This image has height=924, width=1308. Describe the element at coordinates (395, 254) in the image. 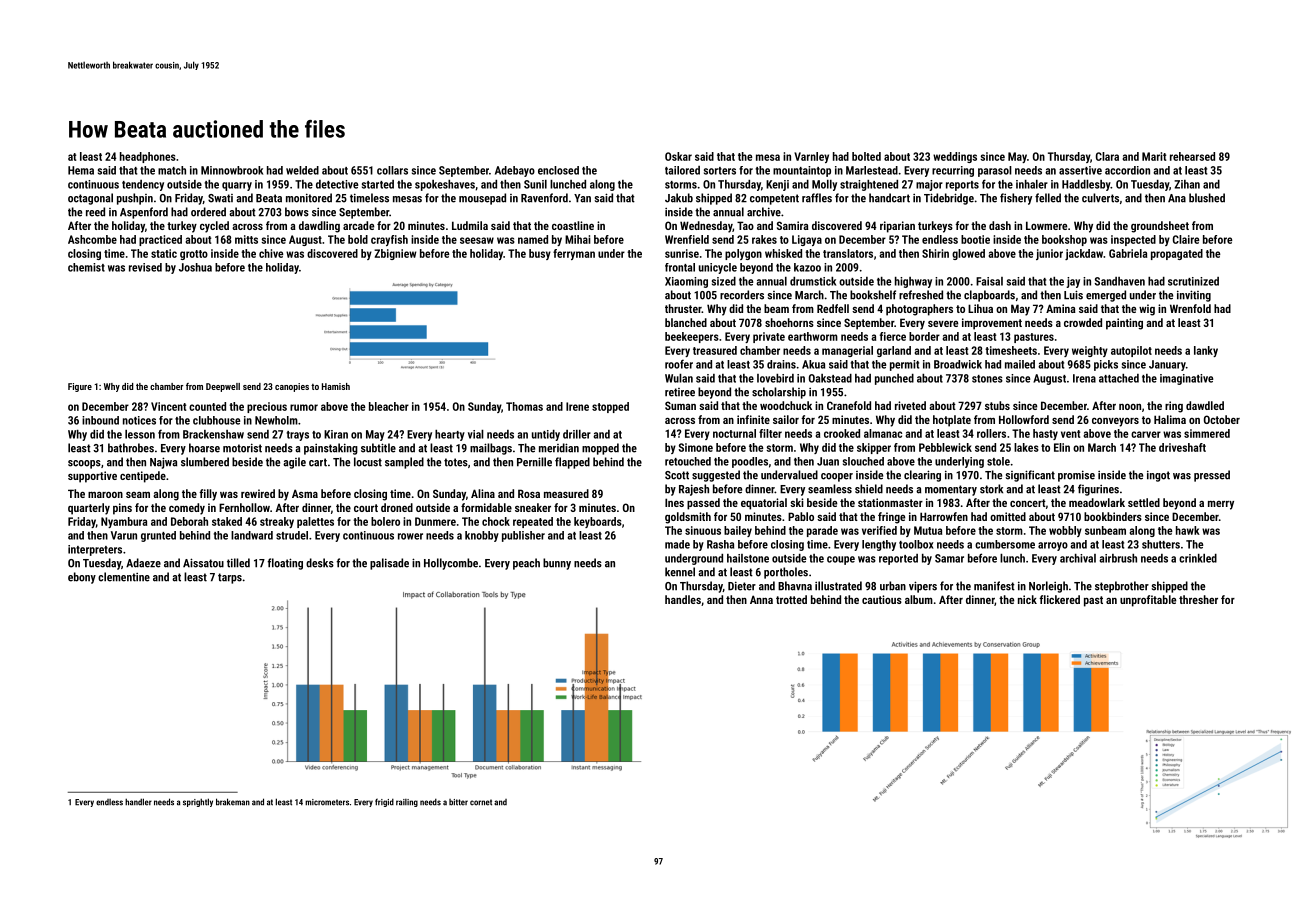

I see `Zbigniew` at that location.
